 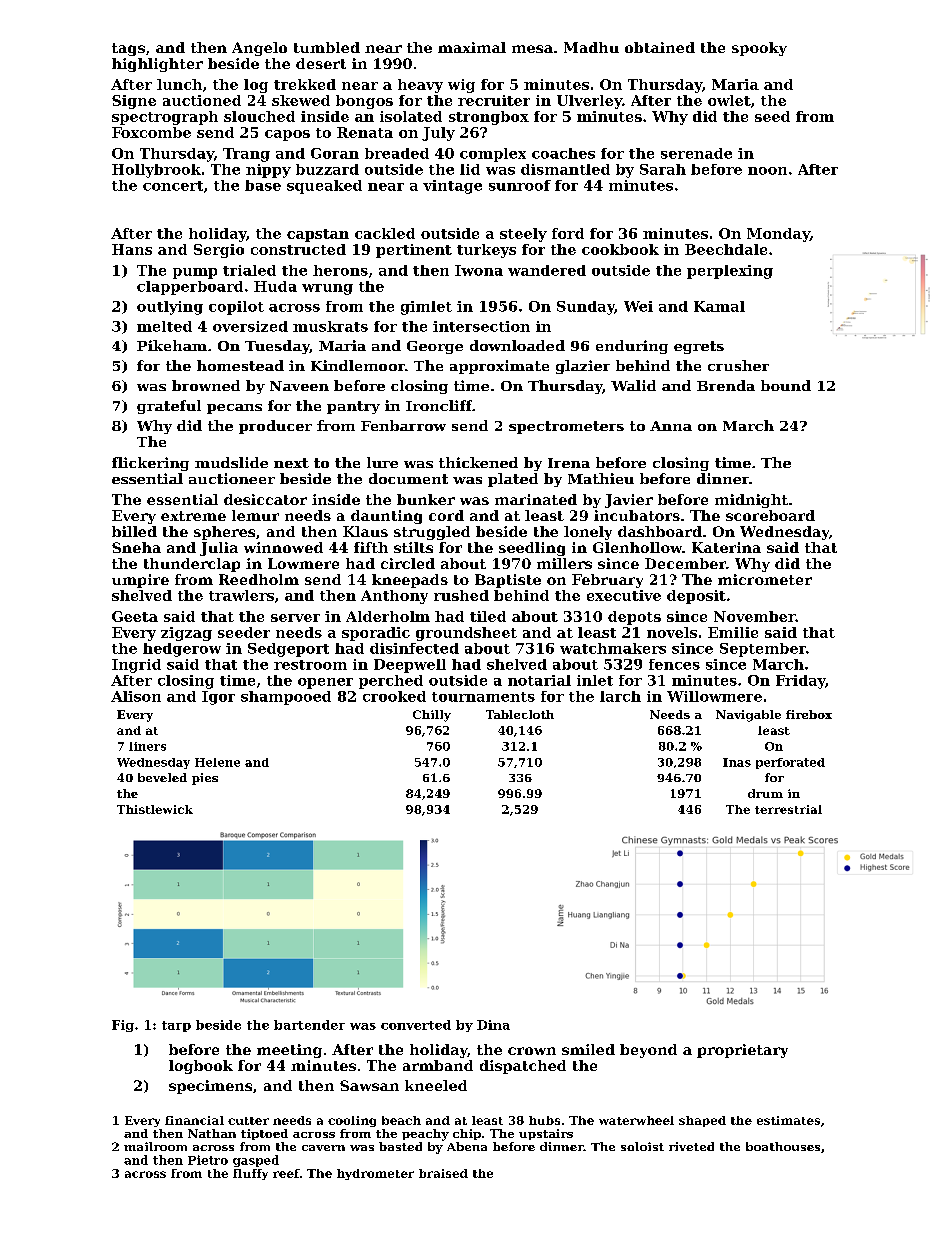 What do you see at coordinates (613, 648) in the image?
I see `watchmakers` at bounding box center [613, 648].
